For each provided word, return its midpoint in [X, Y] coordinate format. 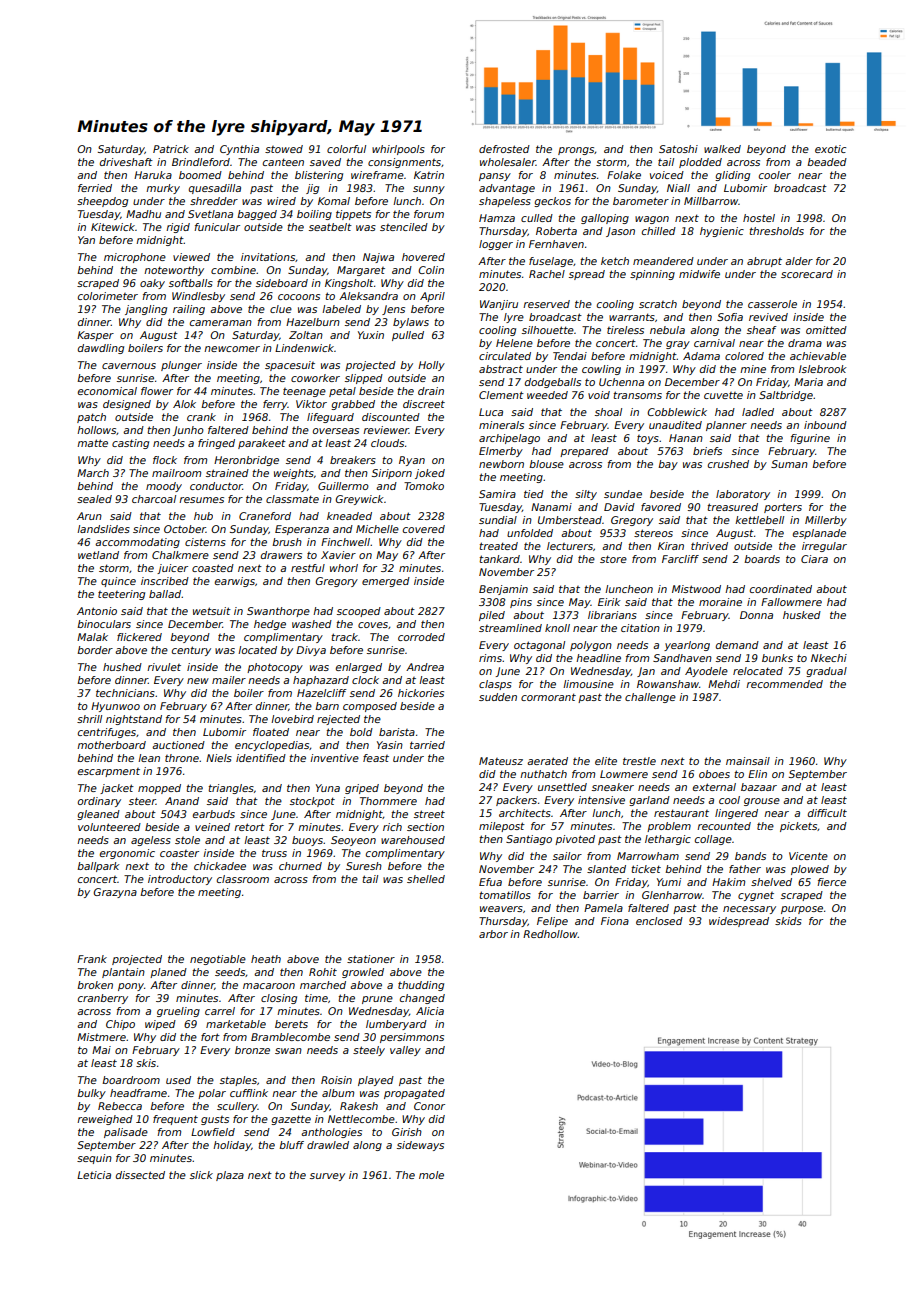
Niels [219, 758]
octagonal [539, 646]
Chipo [120, 1025]
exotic [830, 149]
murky [163, 189]
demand [737, 645]
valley [405, 1051]
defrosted [504, 149]
